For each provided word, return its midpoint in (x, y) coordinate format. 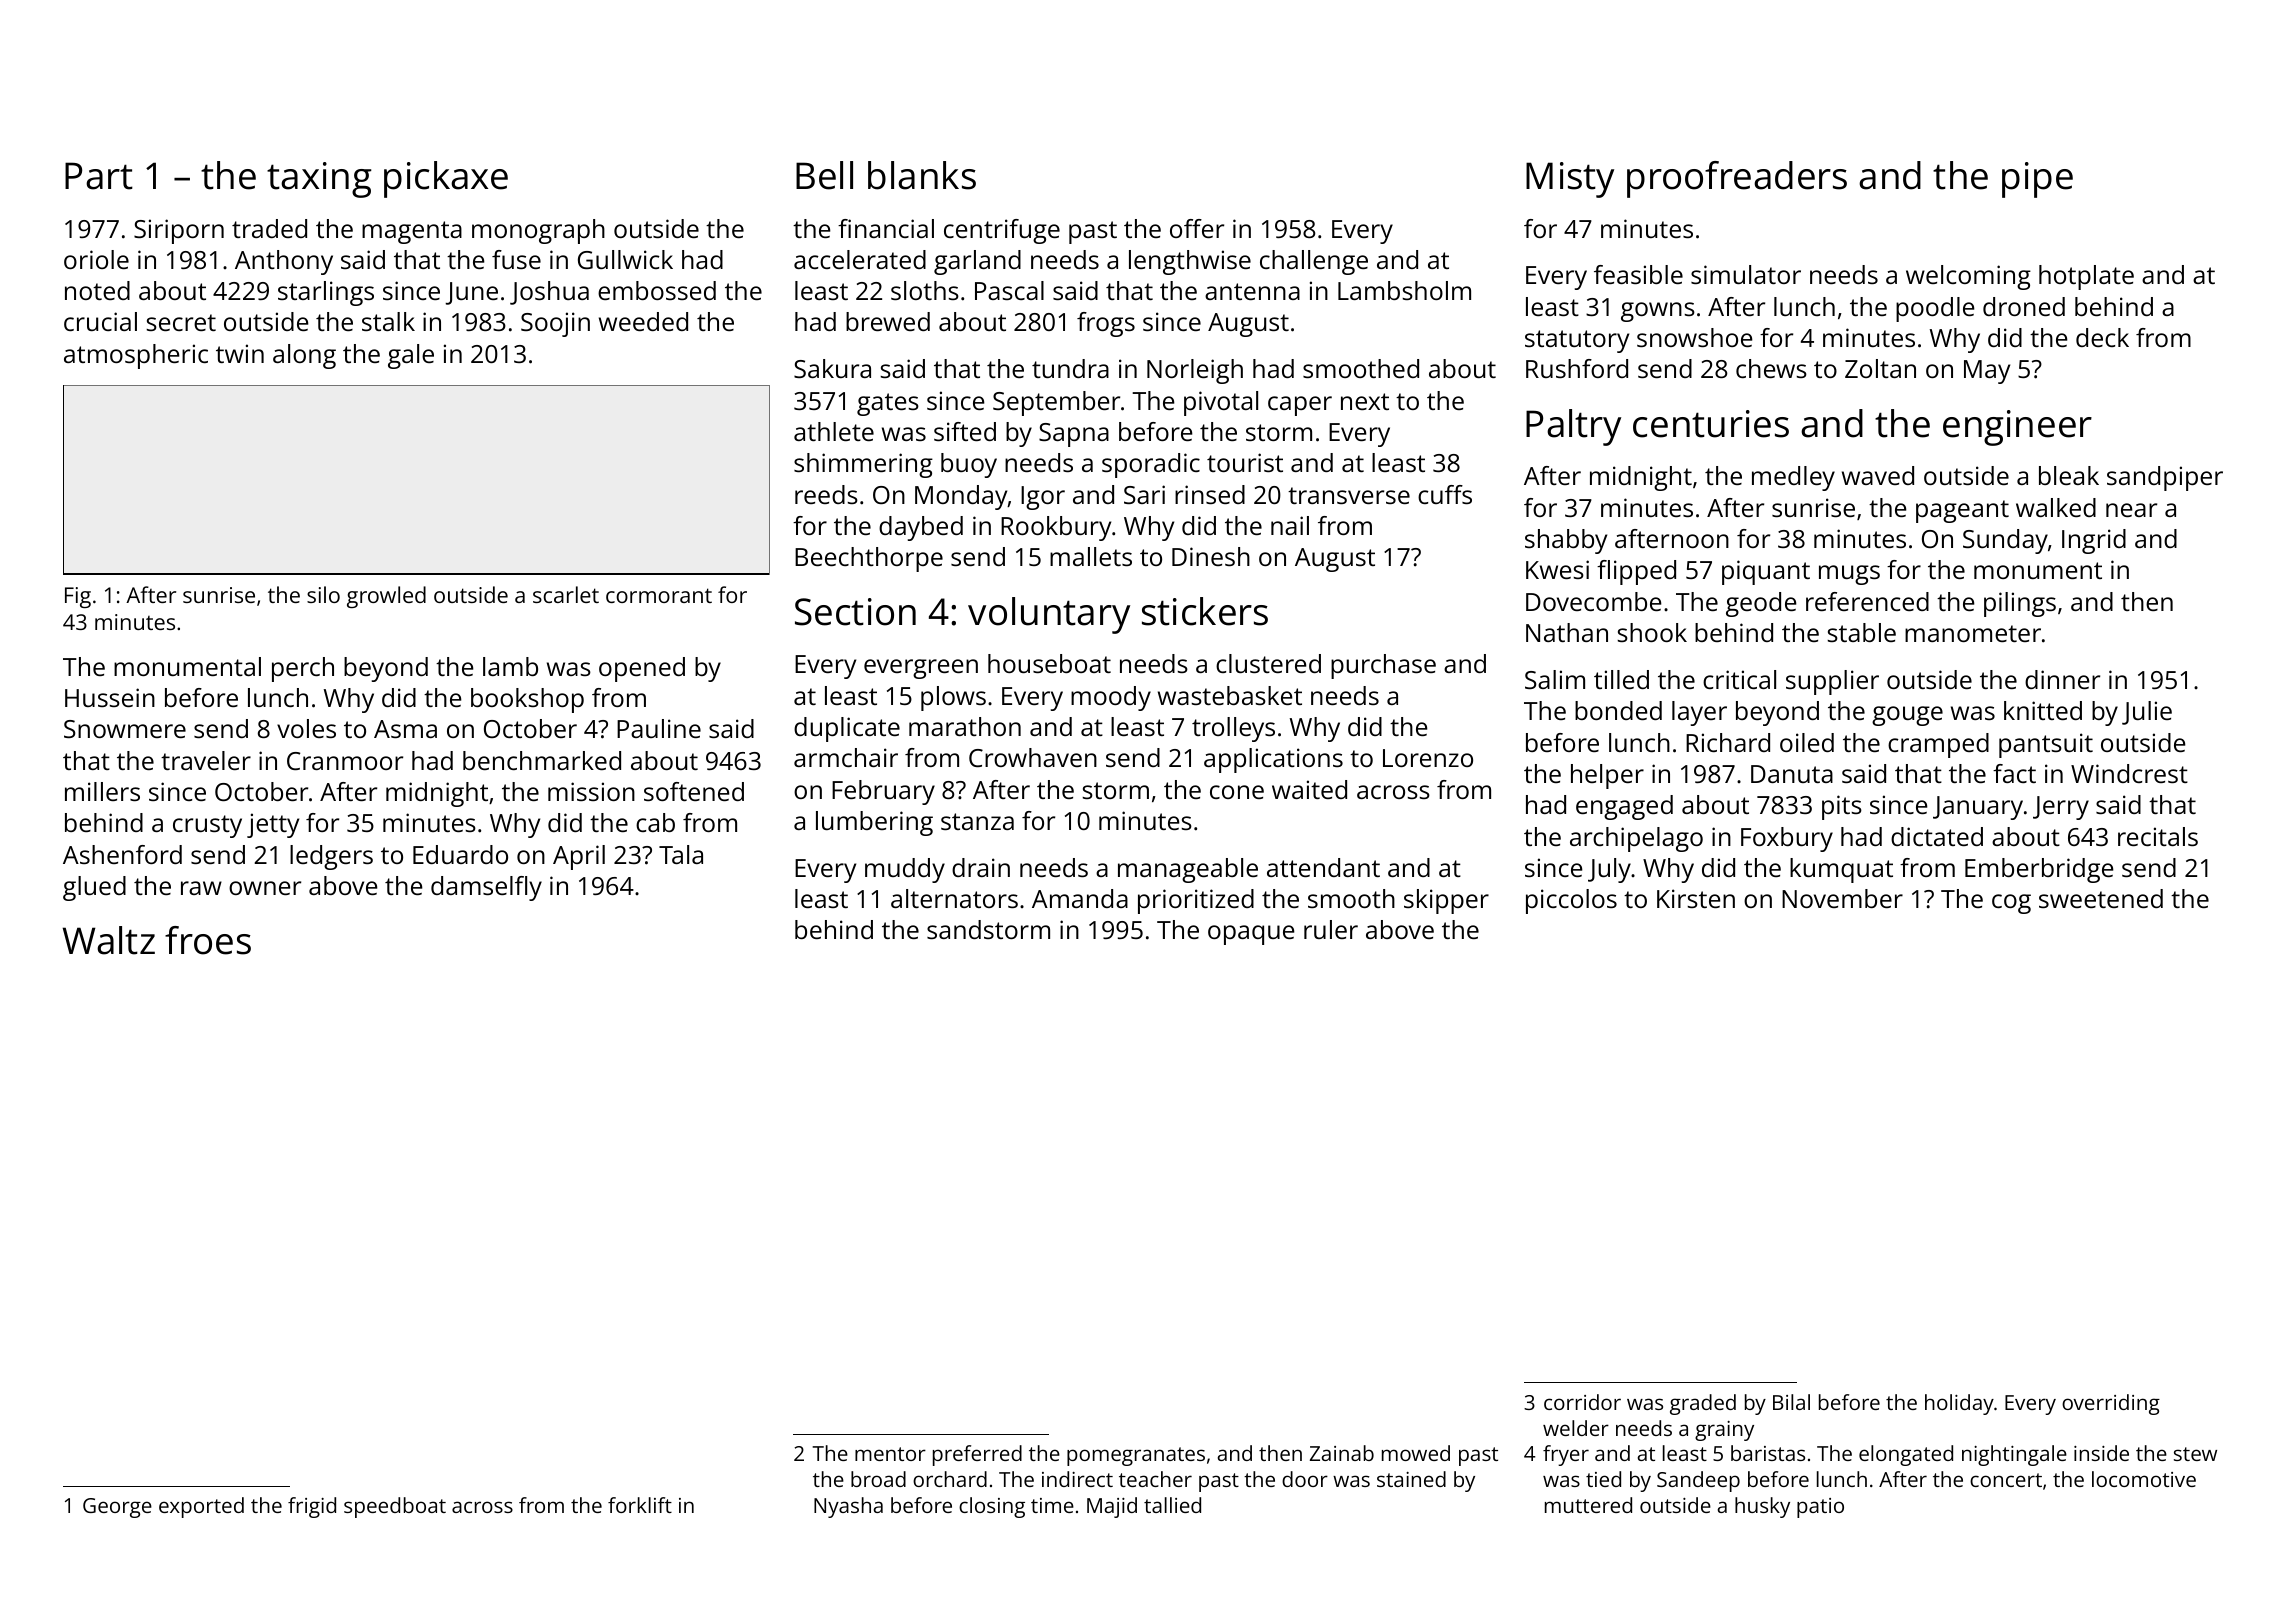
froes (208, 940)
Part (99, 176)
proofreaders (1737, 179)
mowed (1416, 1453)
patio (1820, 1508)
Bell (824, 175)
